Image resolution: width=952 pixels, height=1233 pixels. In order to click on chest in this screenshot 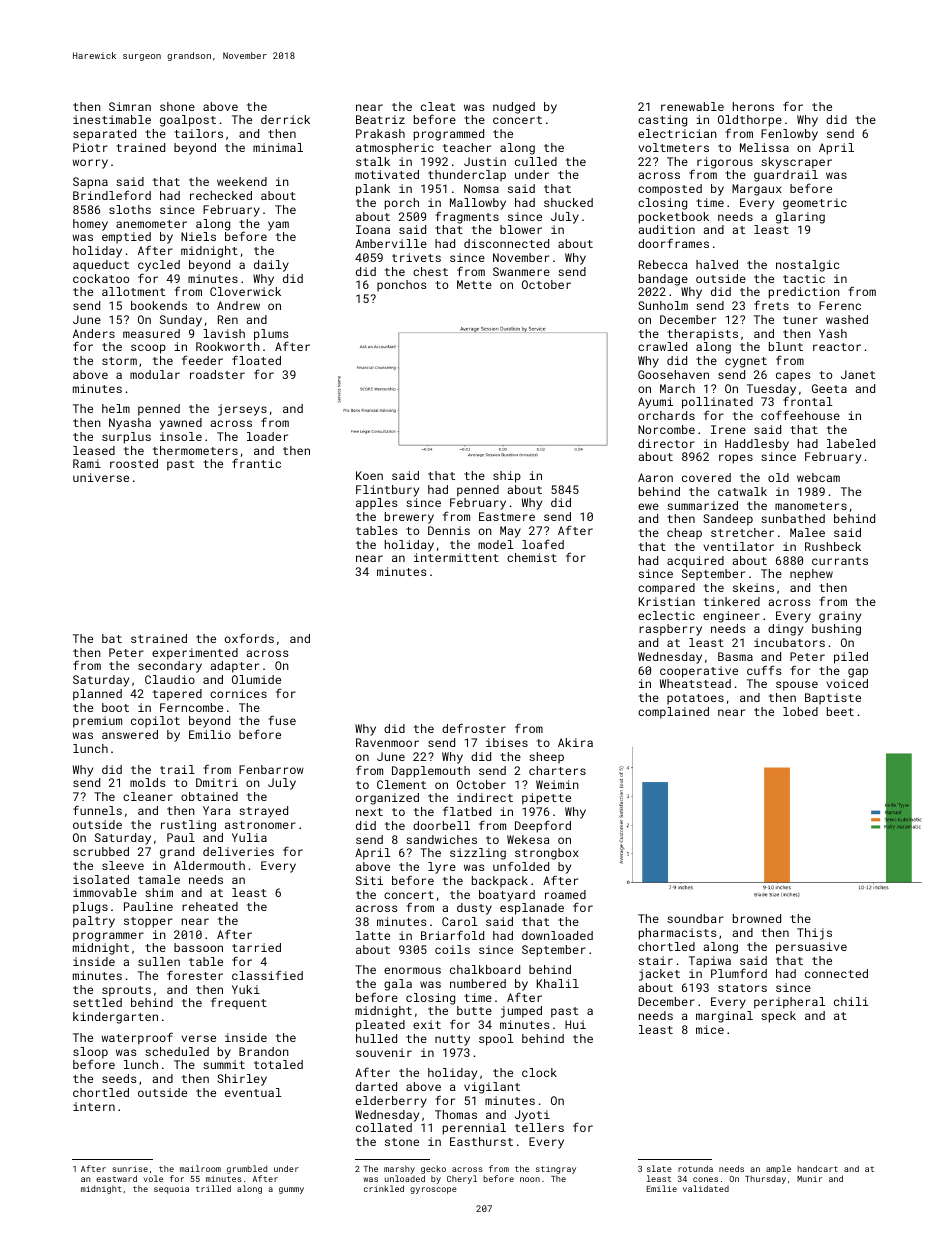, I will do `click(430, 271)`.
